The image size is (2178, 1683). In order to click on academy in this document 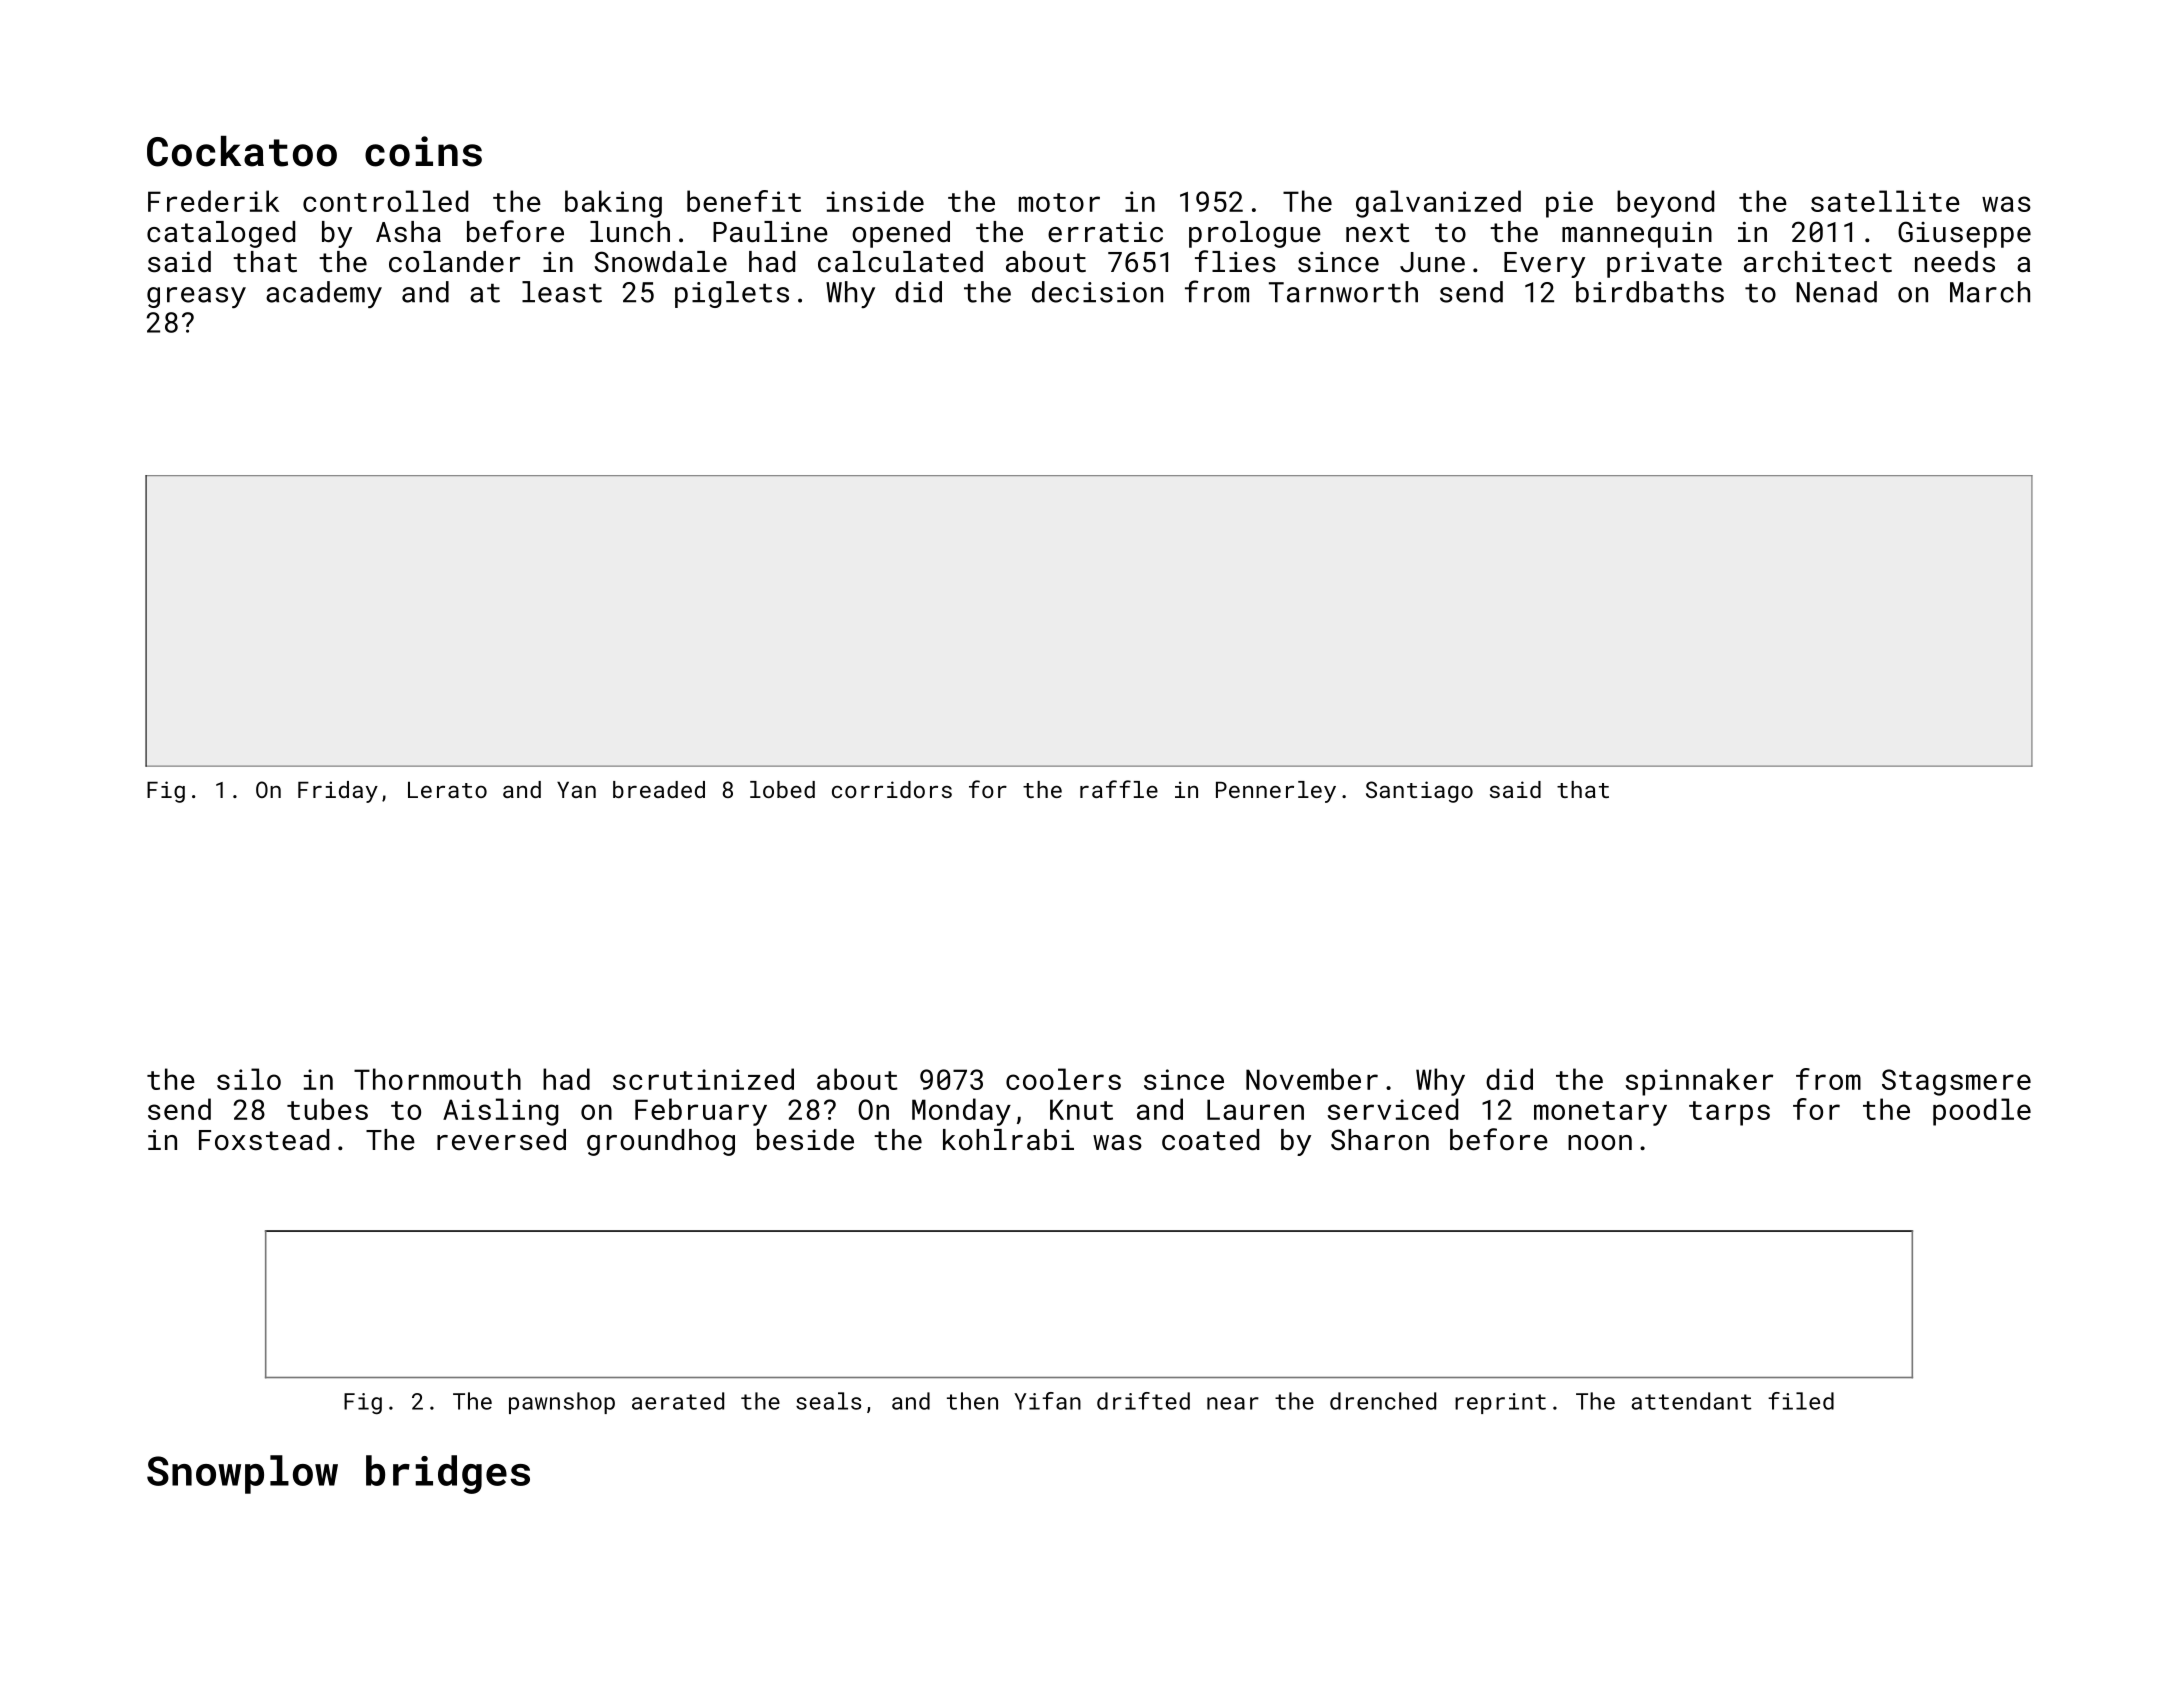, I will do `click(324, 294)`.
